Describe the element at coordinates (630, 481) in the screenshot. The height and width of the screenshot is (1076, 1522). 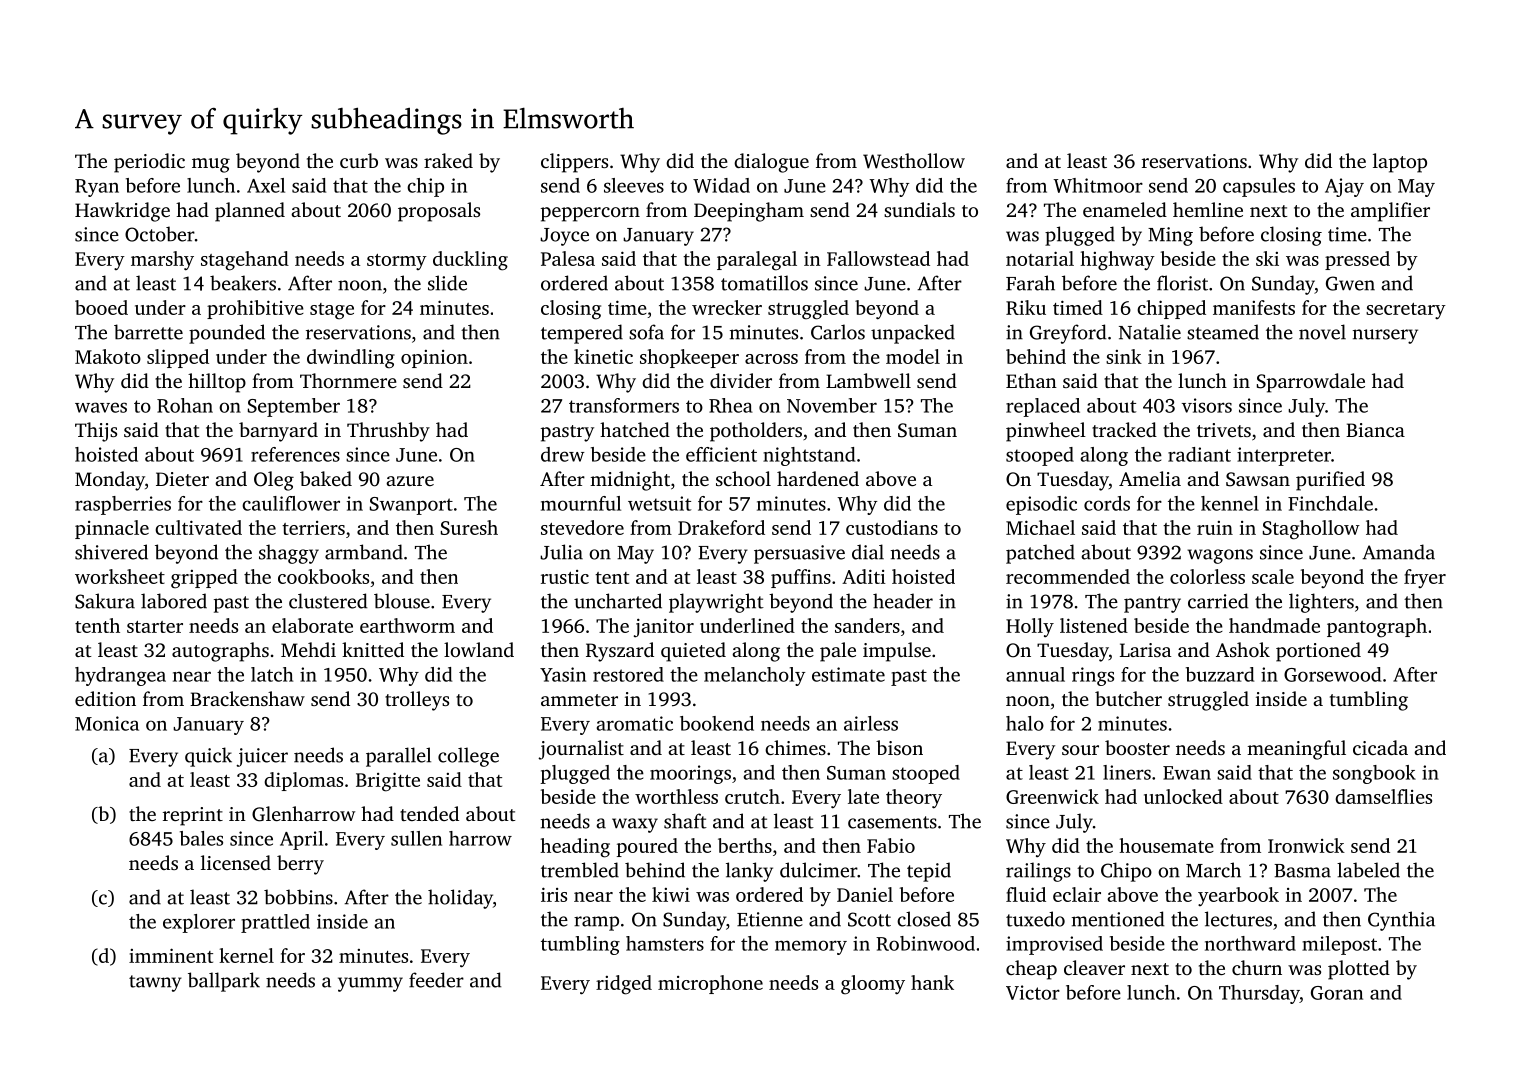
I see `midnight` at that location.
